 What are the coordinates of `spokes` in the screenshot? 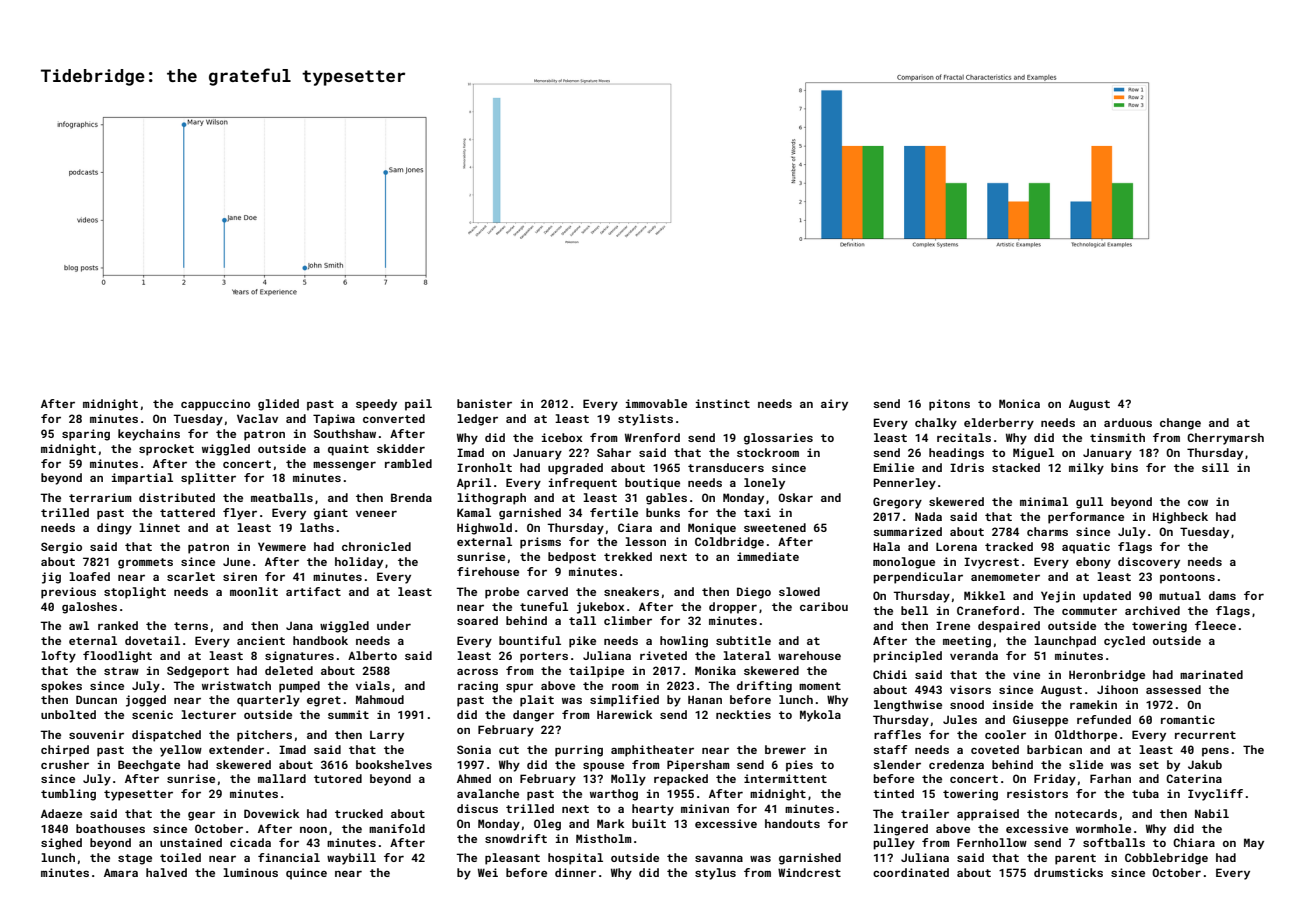 It's located at (61, 687).
